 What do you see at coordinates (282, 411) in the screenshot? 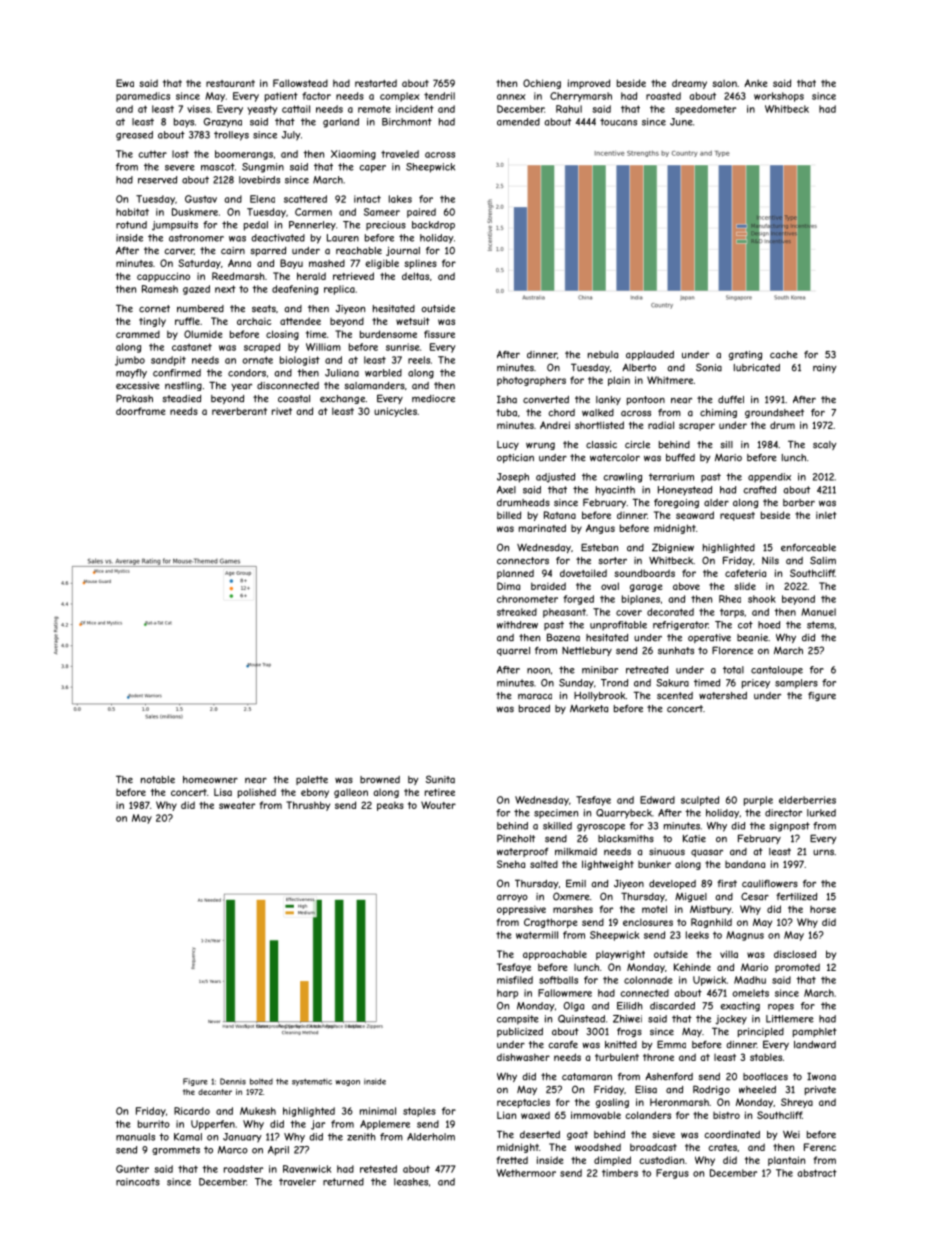
I see `rivet` at bounding box center [282, 411].
